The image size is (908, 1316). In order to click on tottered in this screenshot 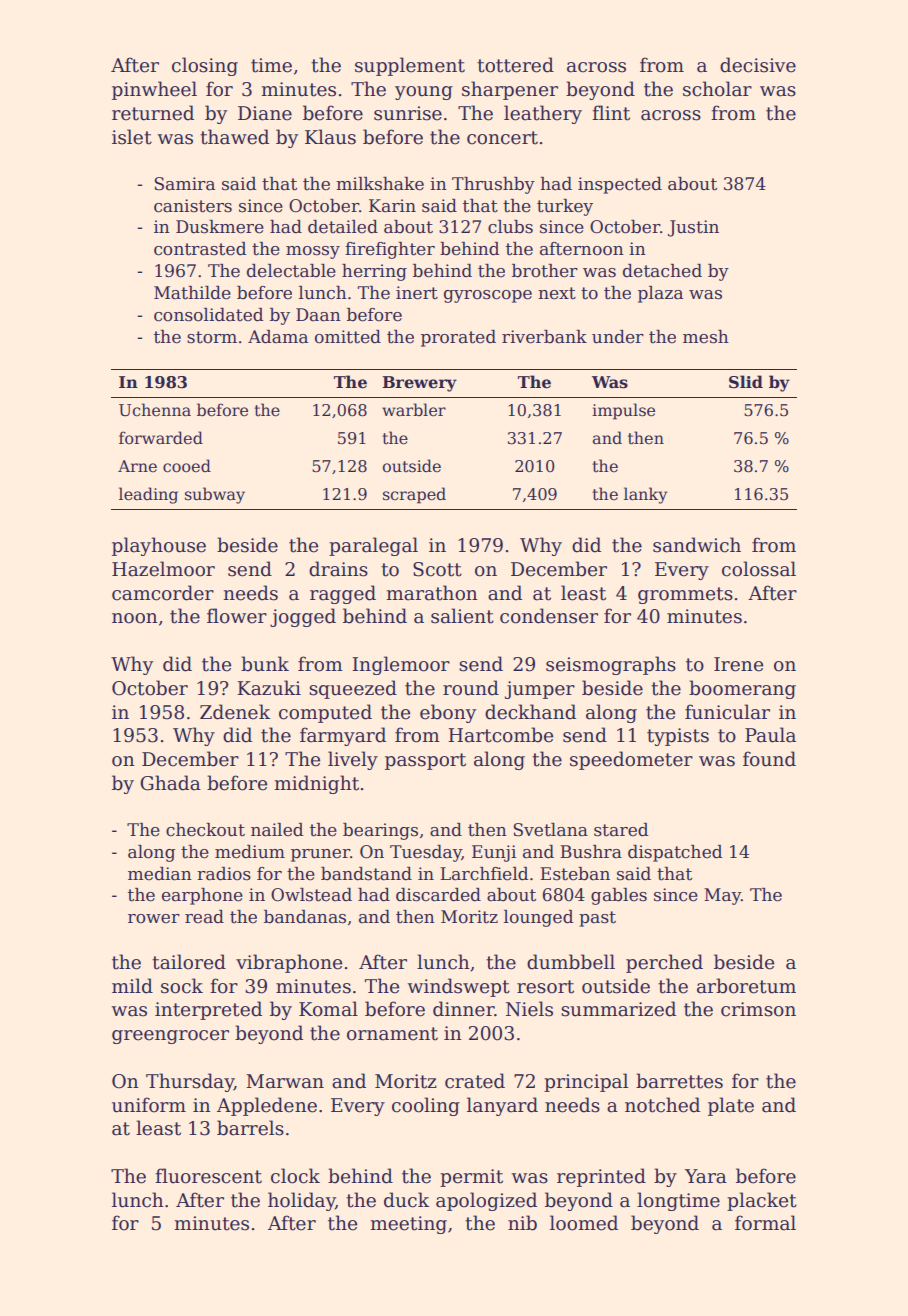, I will do `click(515, 65)`.
